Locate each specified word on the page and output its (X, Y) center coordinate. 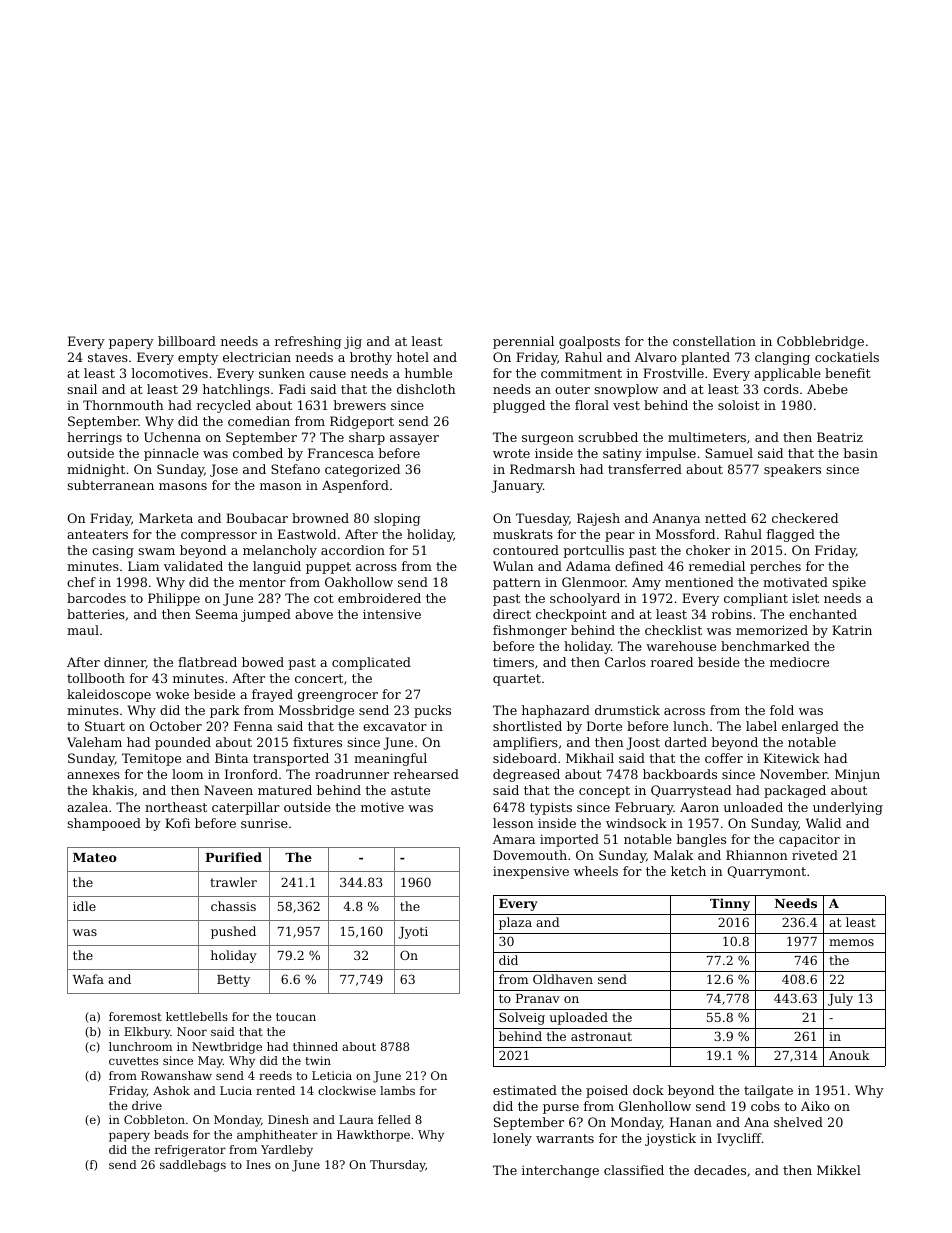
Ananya (676, 519)
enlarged (810, 727)
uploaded (579, 1018)
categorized (362, 470)
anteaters (97, 534)
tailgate (768, 1091)
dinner (125, 663)
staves (108, 357)
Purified (233, 857)
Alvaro (656, 357)
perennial (523, 342)
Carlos (625, 662)
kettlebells (197, 1016)
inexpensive (531, 872)
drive (147, 1105)
